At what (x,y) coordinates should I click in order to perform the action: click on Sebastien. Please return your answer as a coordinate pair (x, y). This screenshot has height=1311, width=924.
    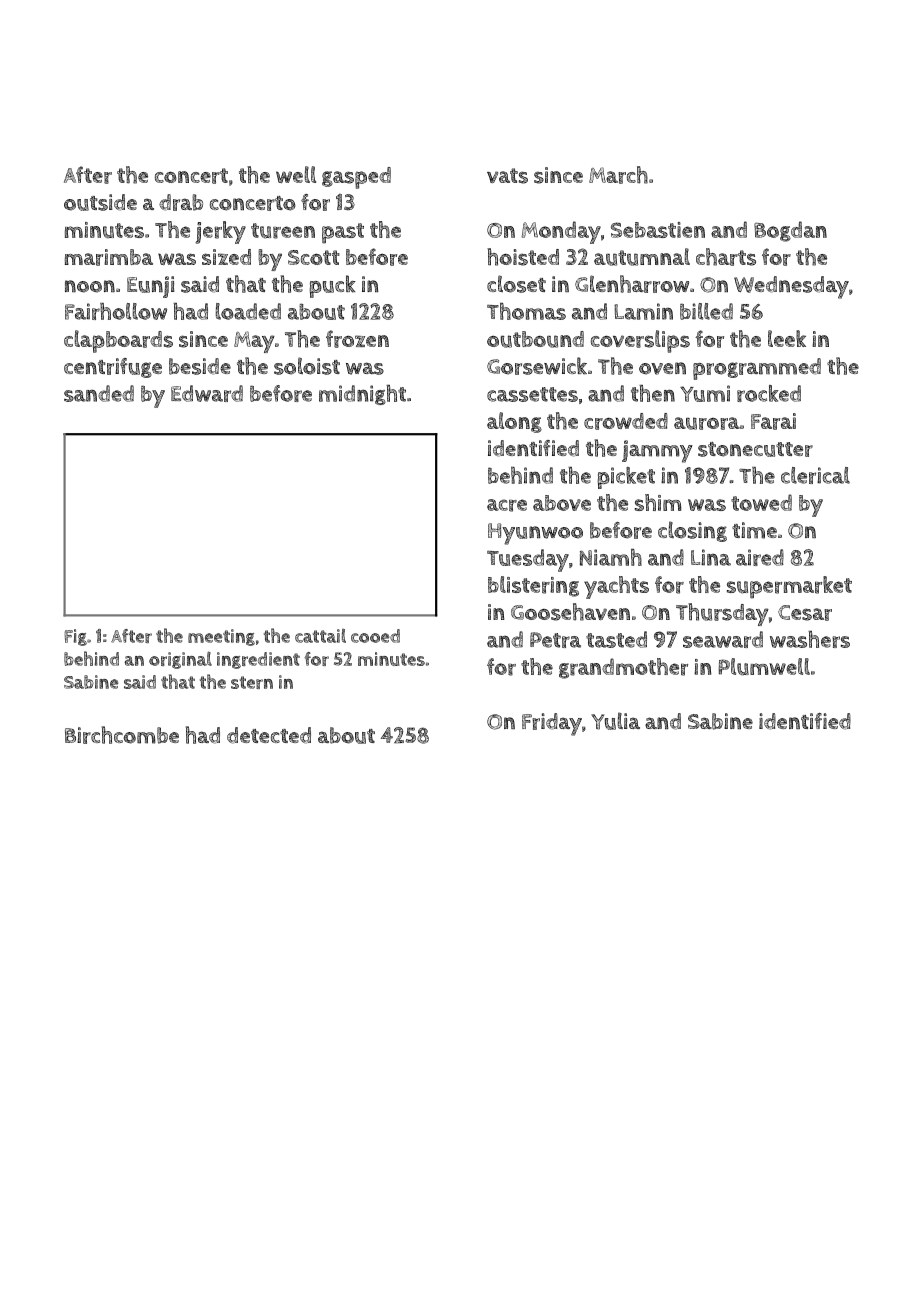
    Looking at the image, I should click on (658, 230).
